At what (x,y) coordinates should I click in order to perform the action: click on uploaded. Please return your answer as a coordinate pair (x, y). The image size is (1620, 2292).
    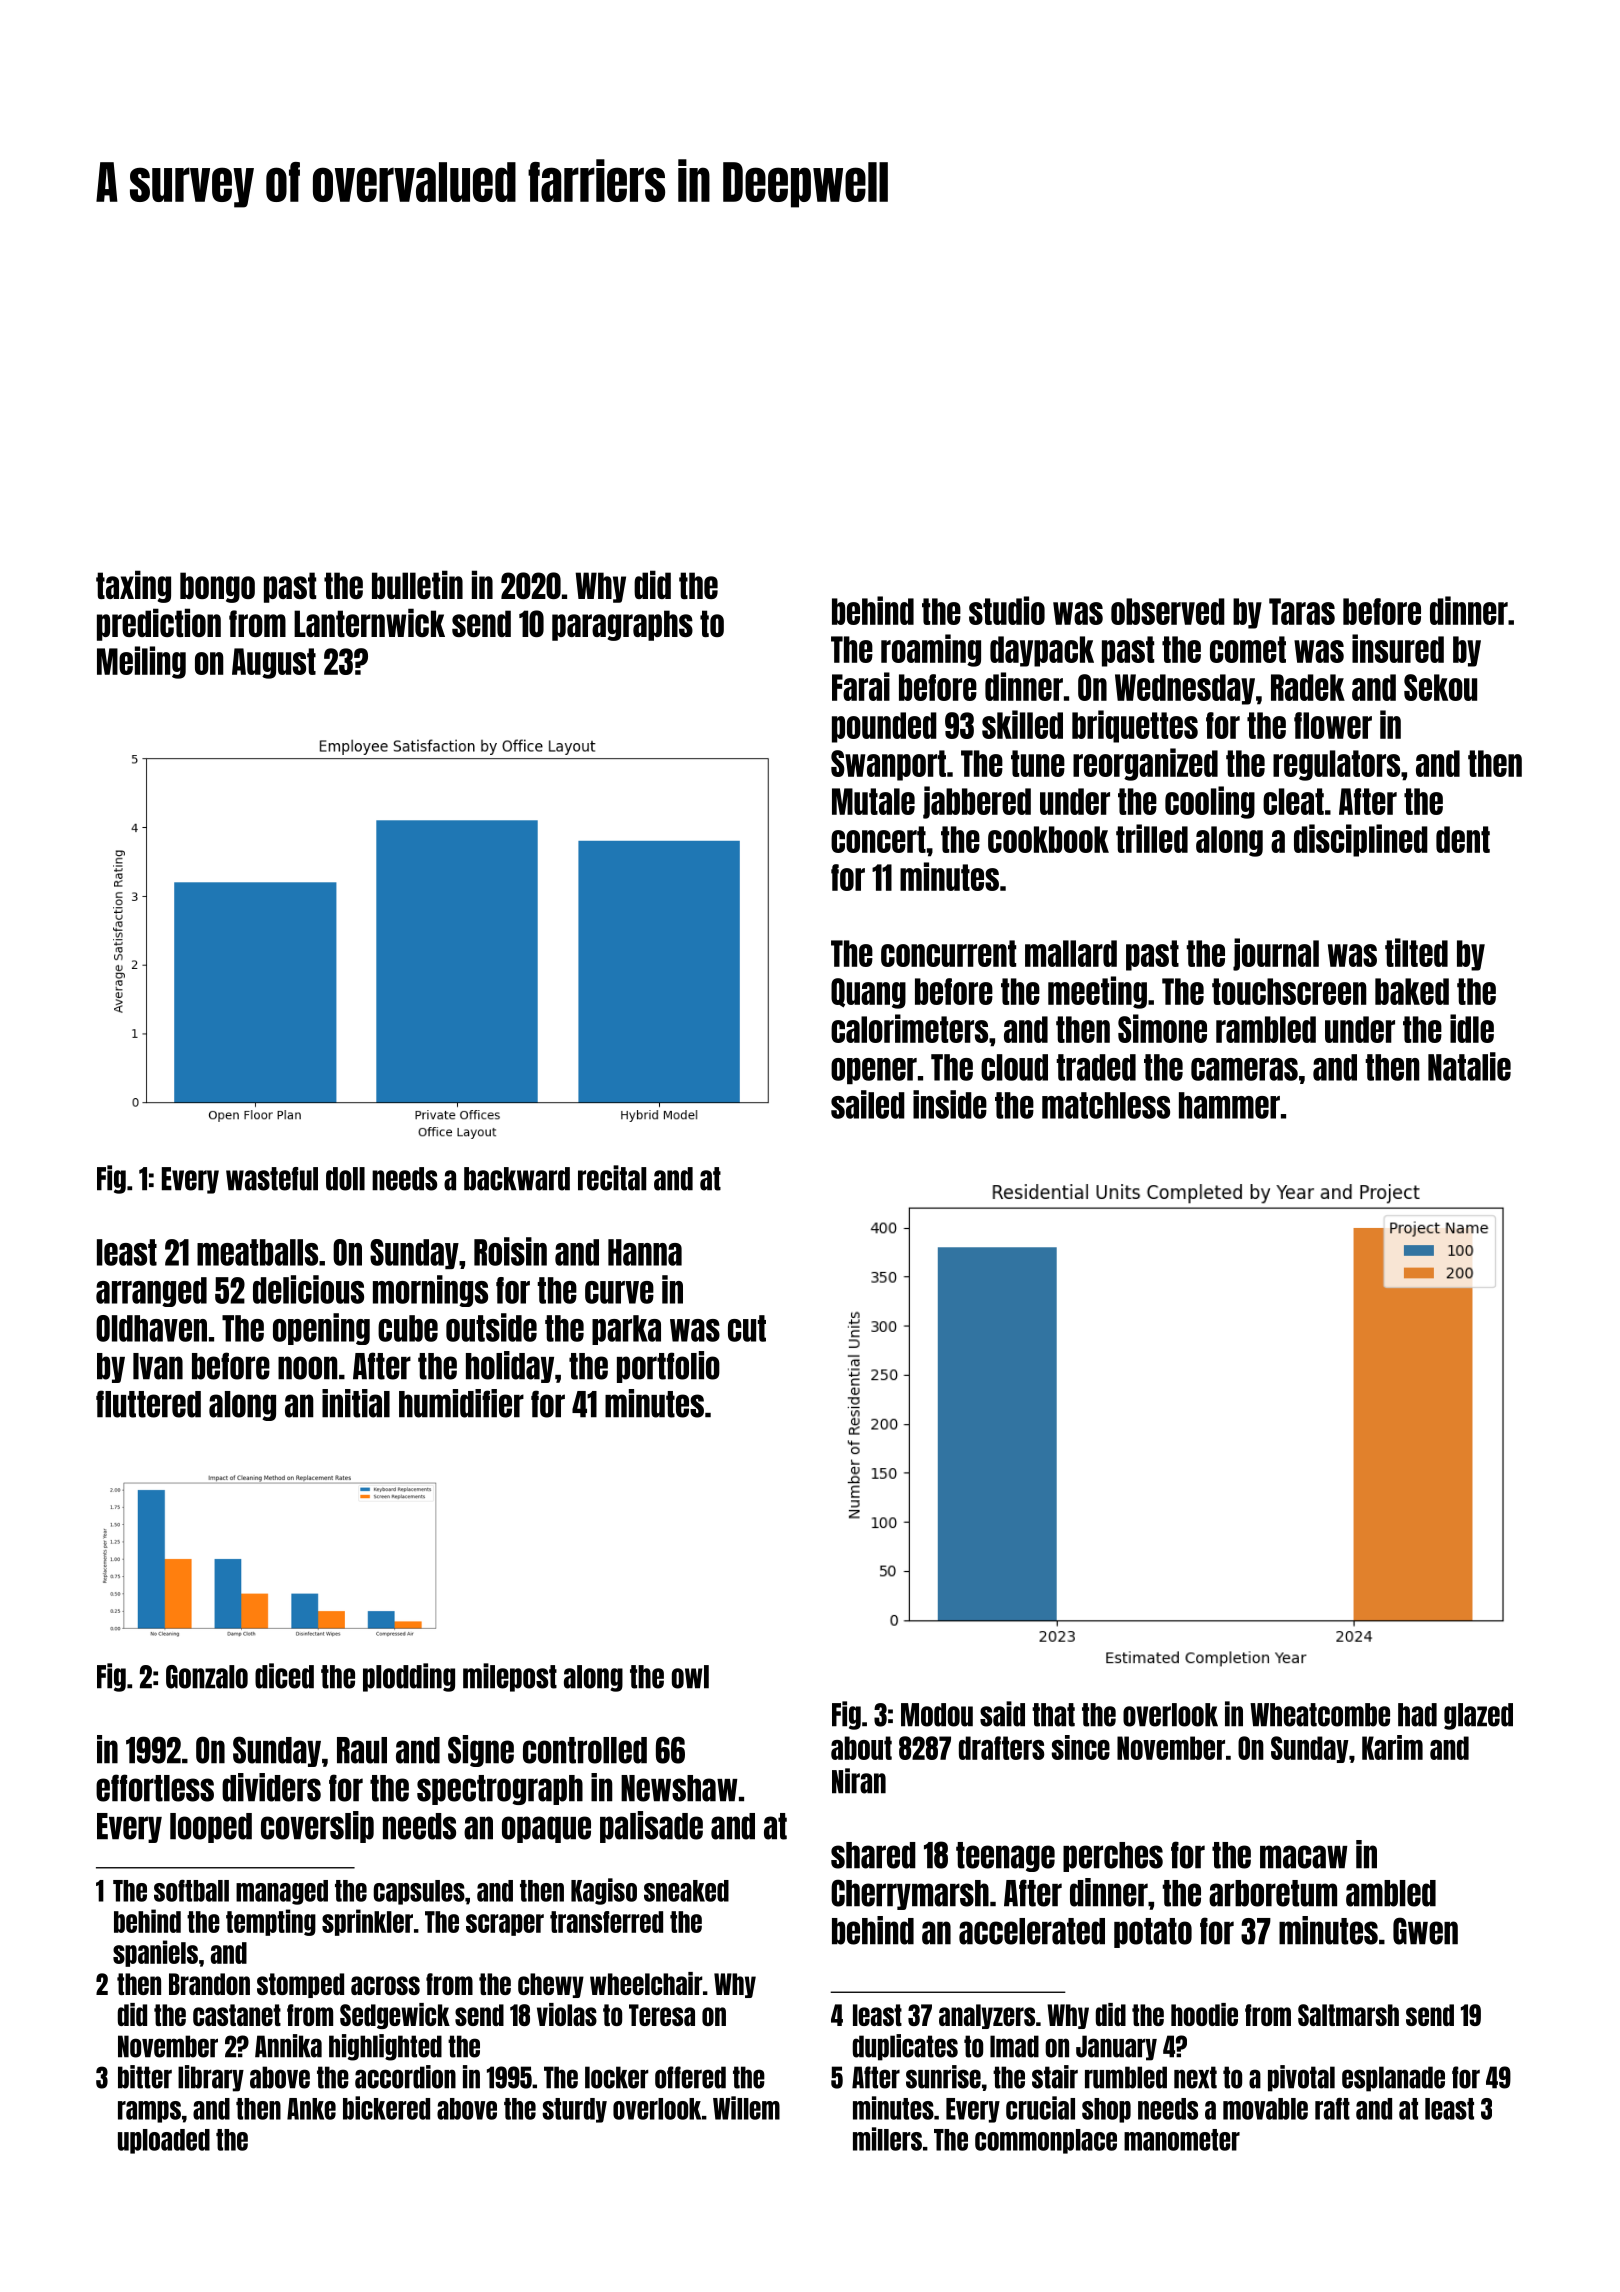
    Looking at the image, I should click on (164, 2141).
